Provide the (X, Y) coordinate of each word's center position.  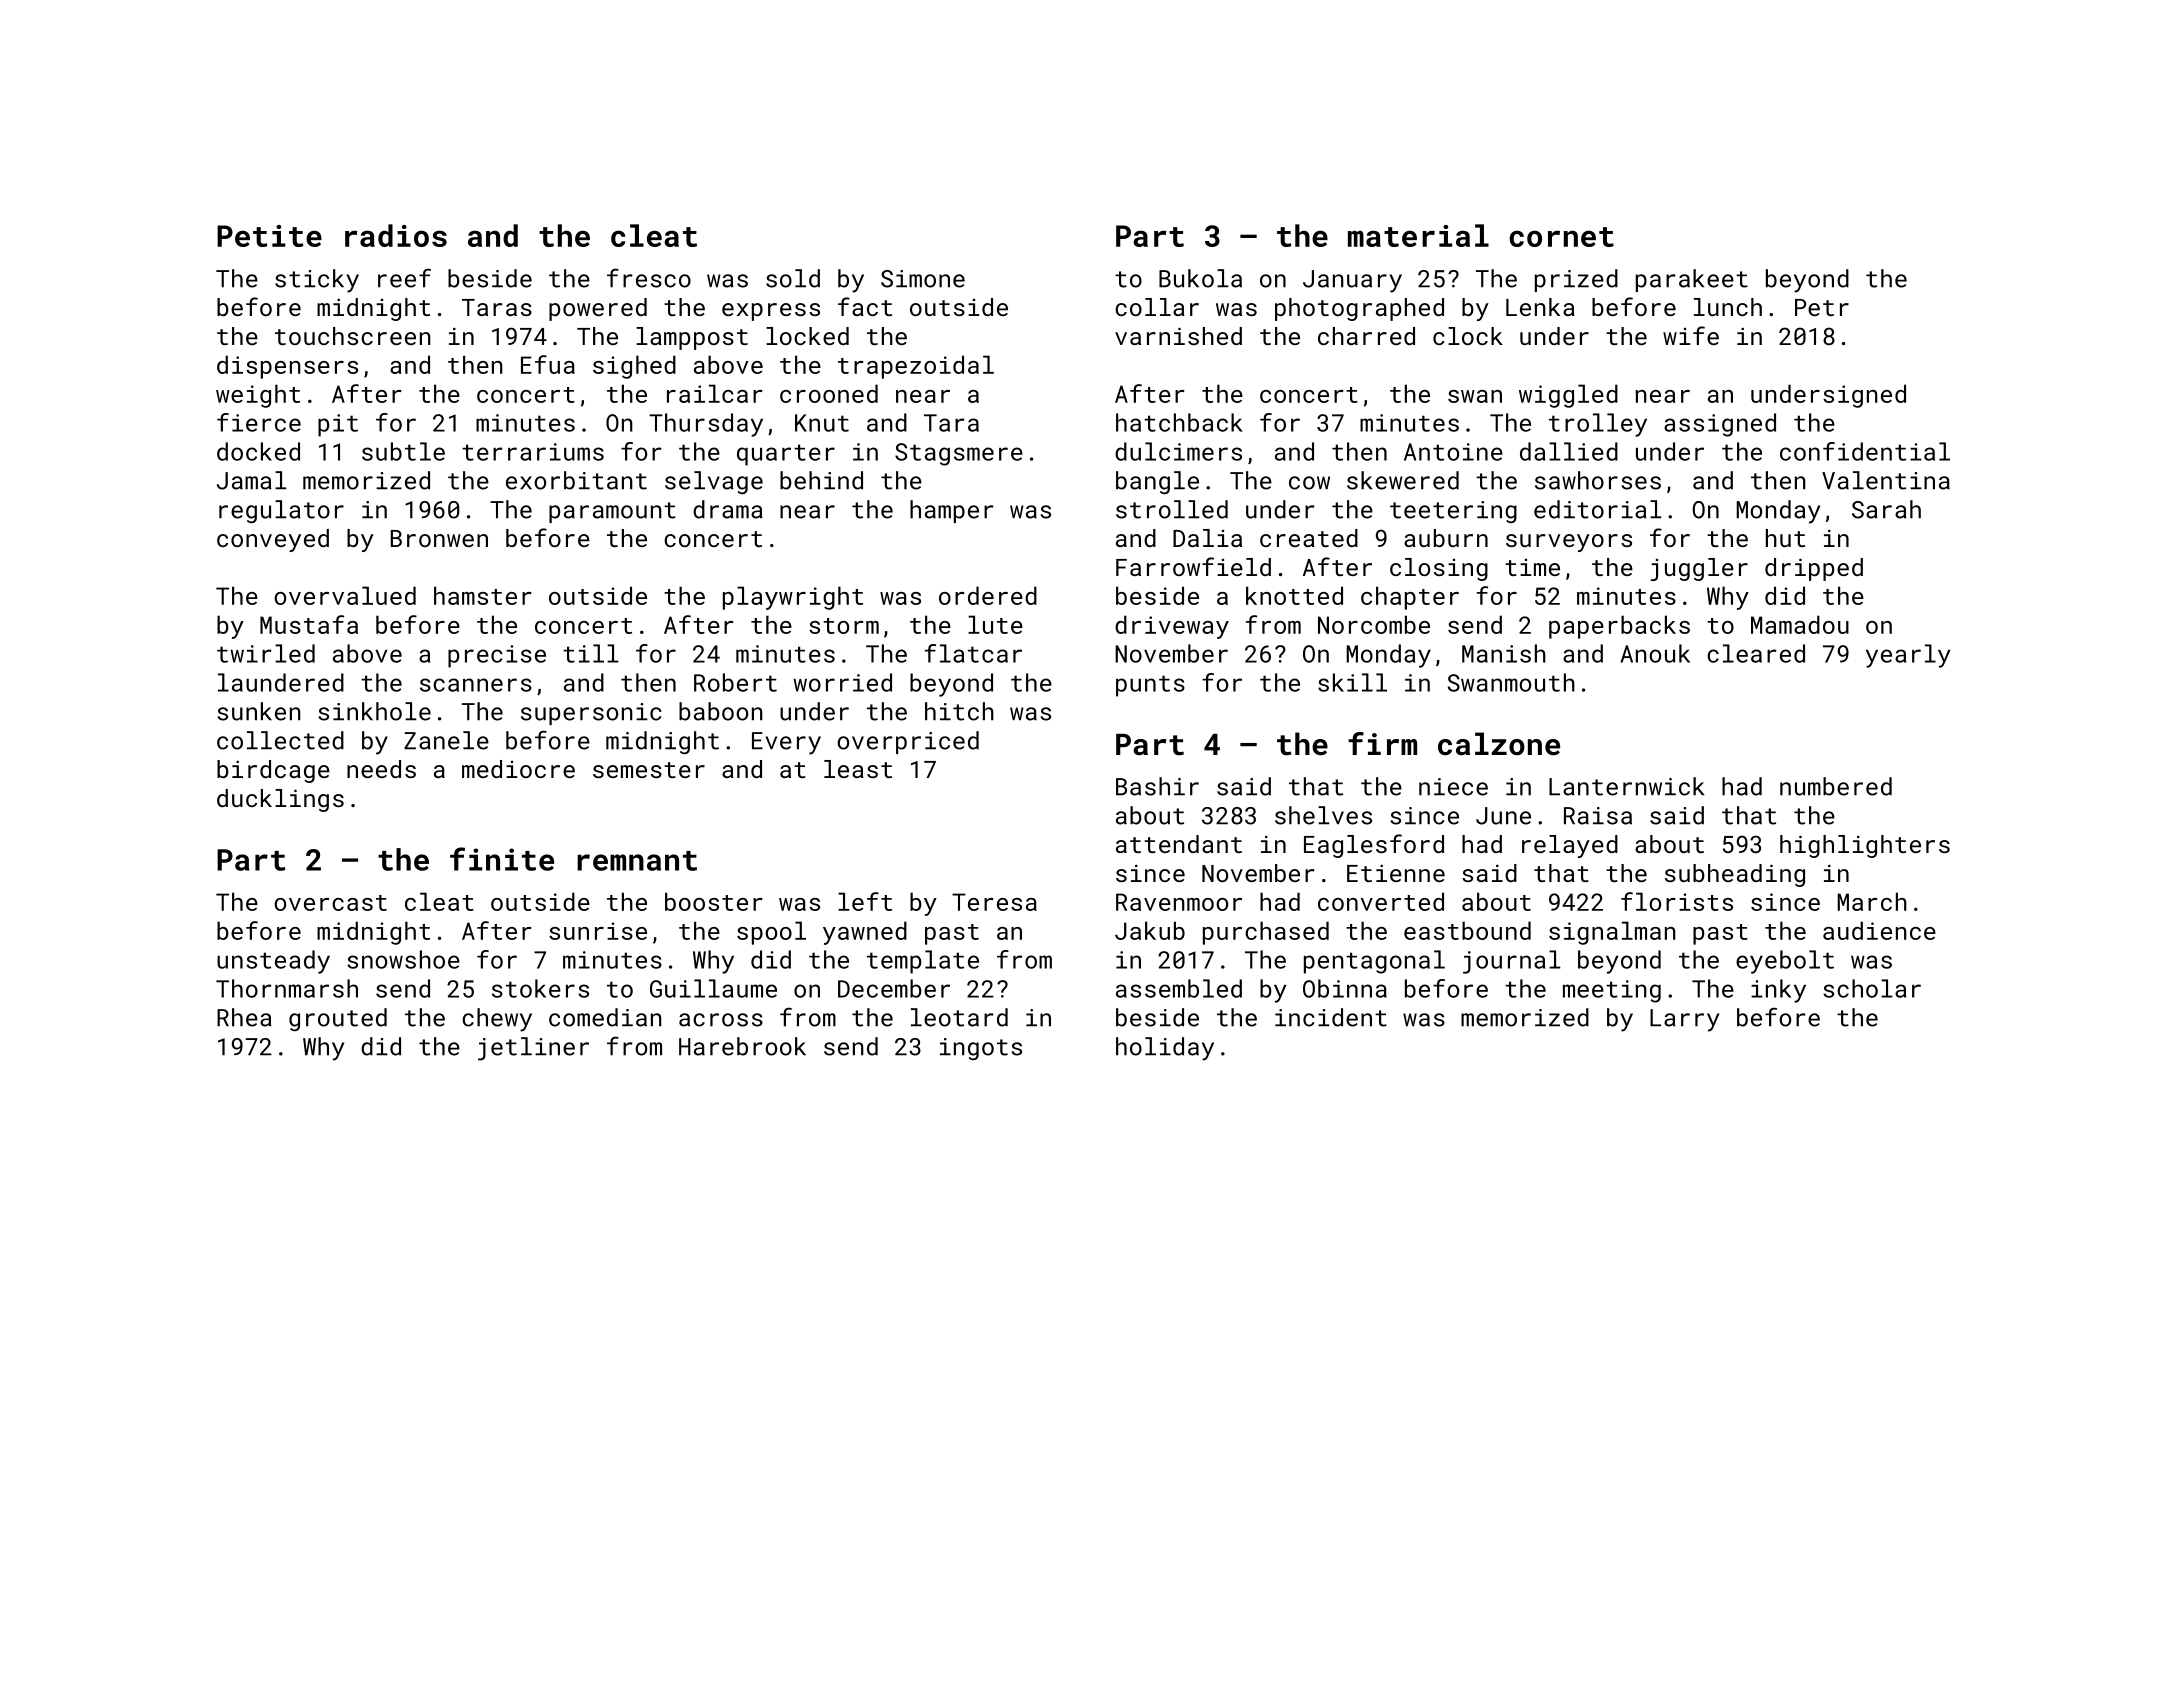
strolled (1172, 509)
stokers (540, 988)
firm (1382, 743)
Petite (269, 236)
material (1418, 235)
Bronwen (439, 538)
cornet (1561, 237)
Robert (735, 682)
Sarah (1886, 509)
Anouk (1655, 653)
